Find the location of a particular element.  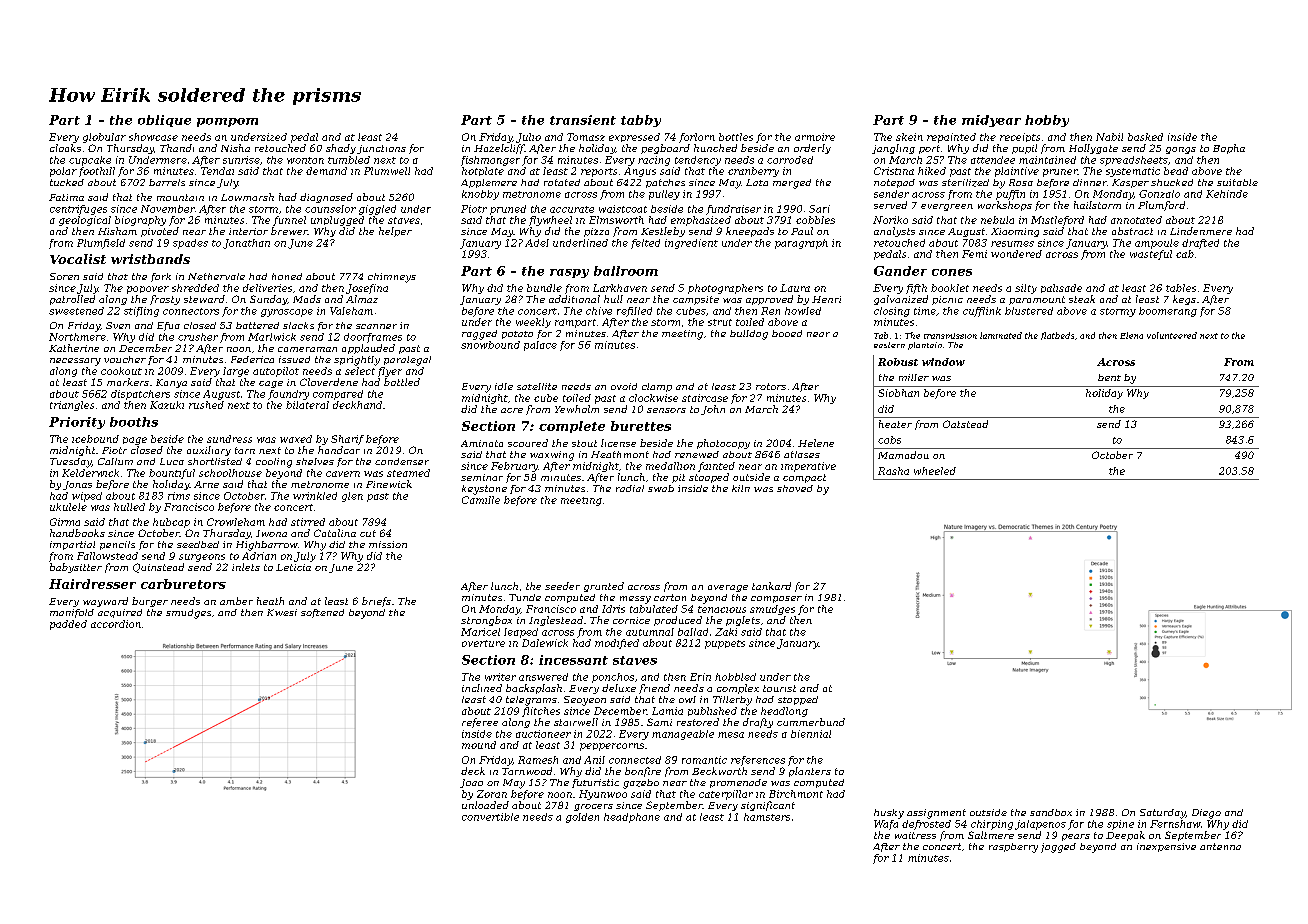

padded is located at coordinates (68, 625).
